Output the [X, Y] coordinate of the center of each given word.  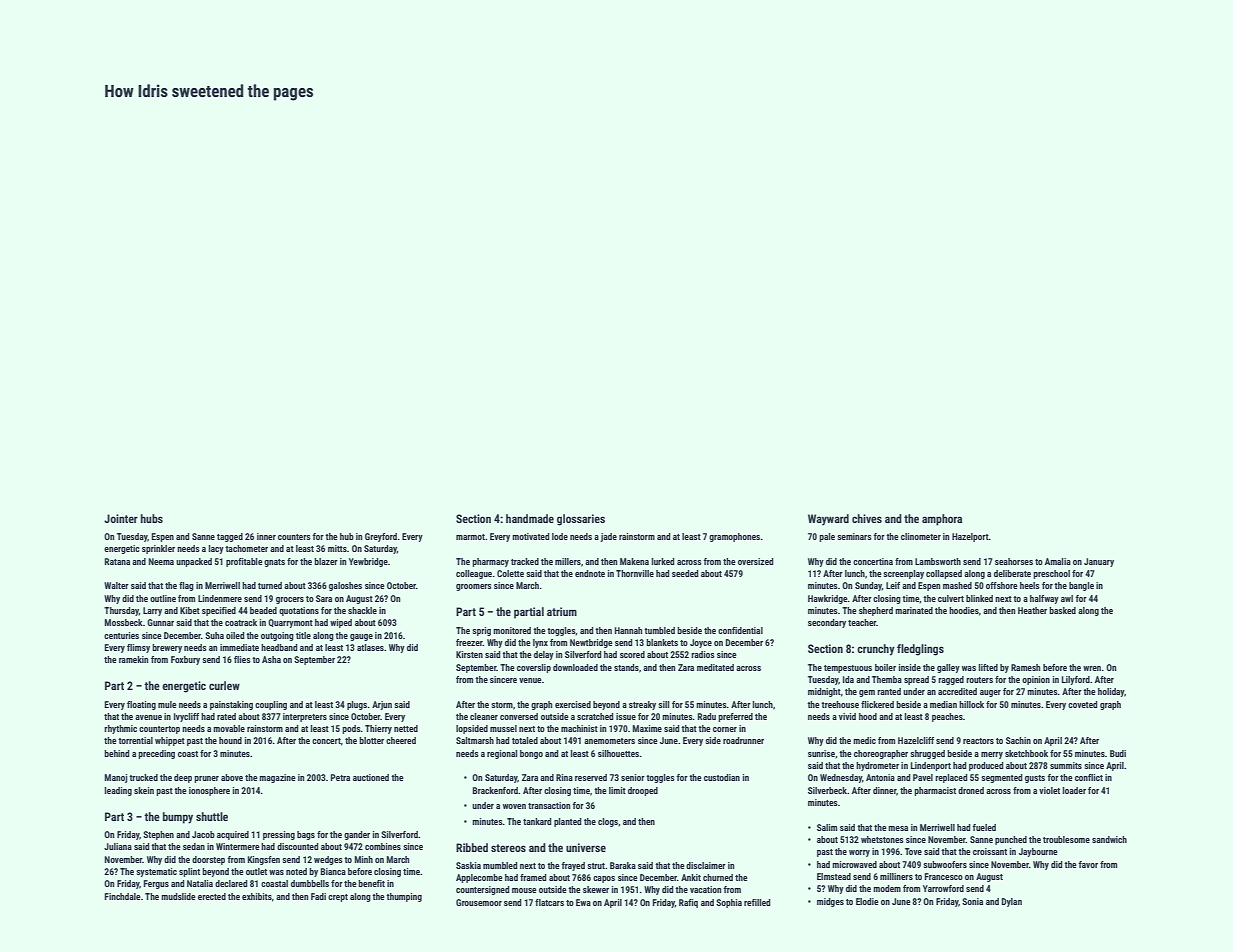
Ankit [691, 877]
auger [990, 693]
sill [663, 704]
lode [560, 536]
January [1099, 562]
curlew [224, 685]
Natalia [200, 883]
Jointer [121, 518]
